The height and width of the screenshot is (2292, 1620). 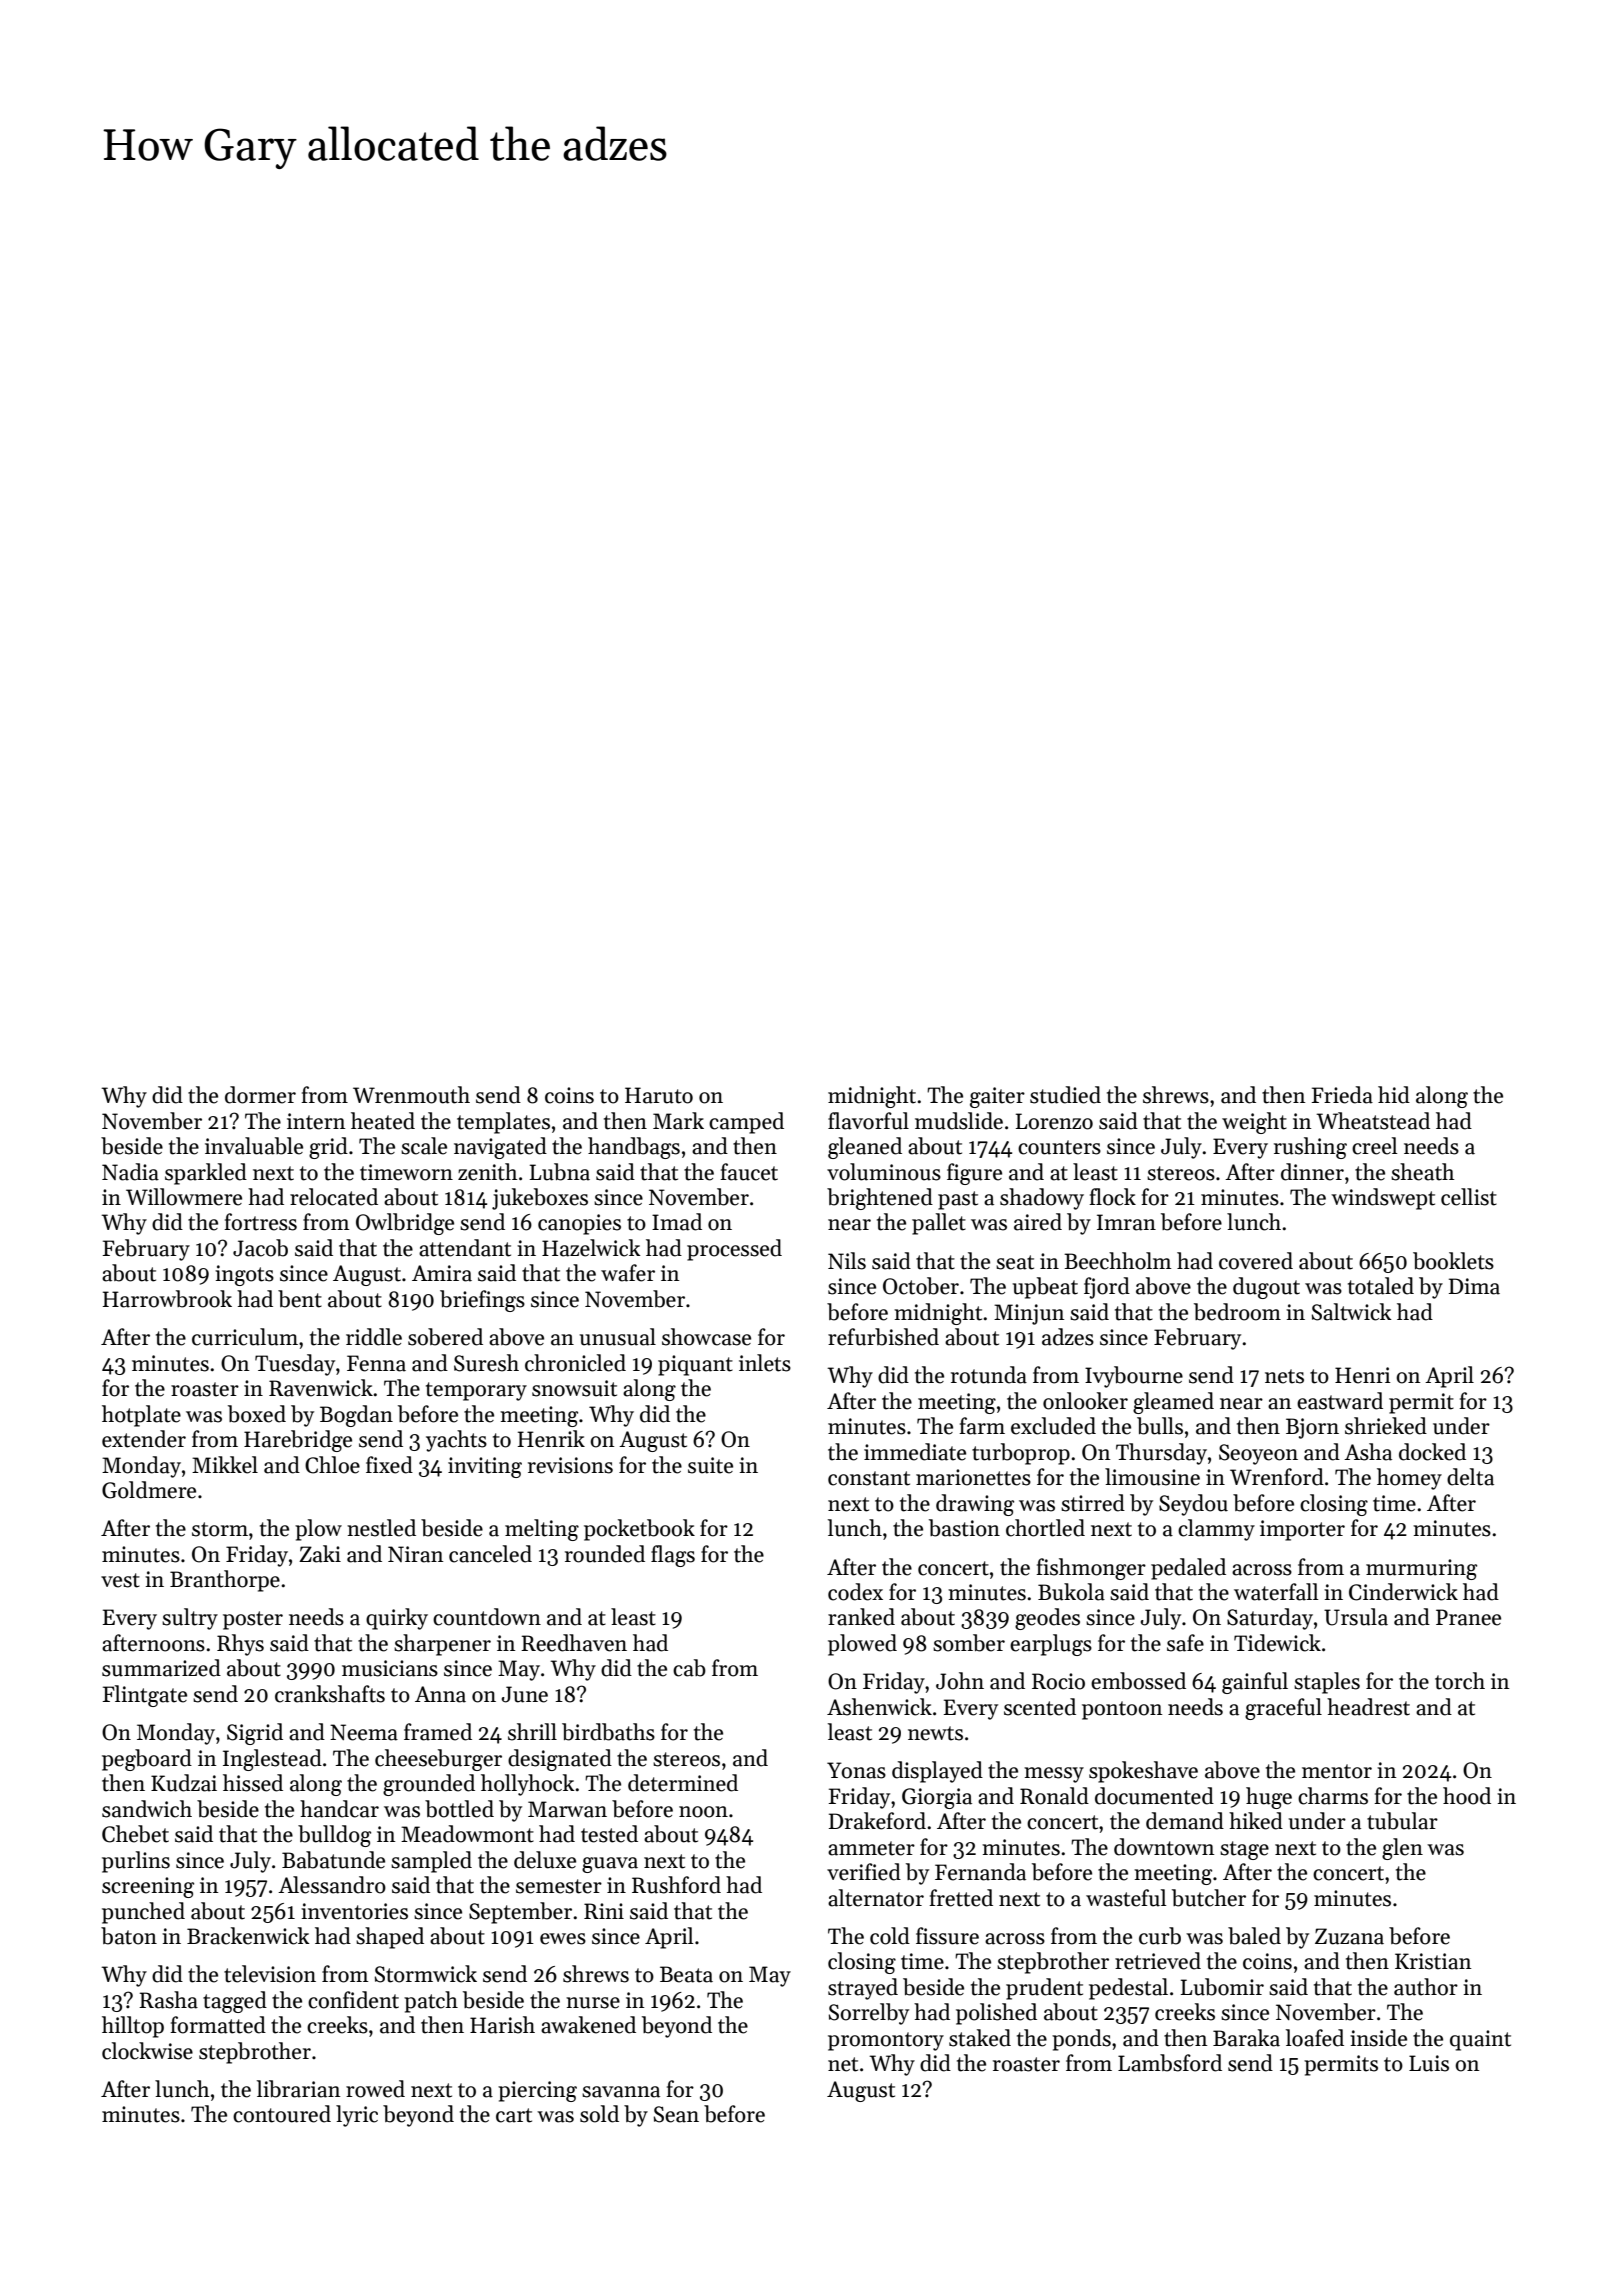 What do you see at coordinates (260, 1095) in the screenshot?
I see `dormer` at bounding box center [260, 1095].
